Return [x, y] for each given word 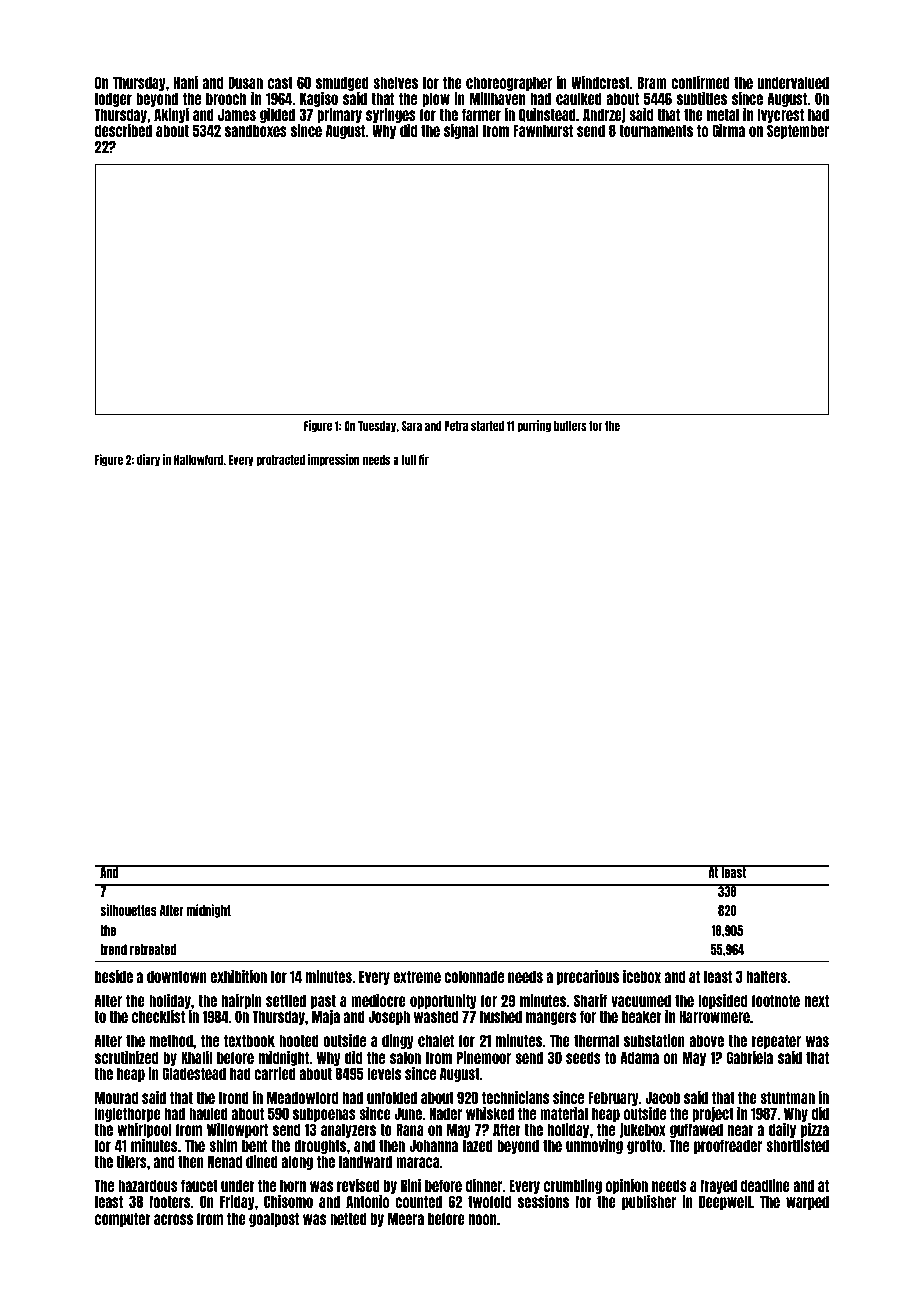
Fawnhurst [543, 130]
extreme [417, 976]
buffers [570, 426]
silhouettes [128, 910]
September [798, 131]
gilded [277, 115]
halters [767, 976]
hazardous [148, 1185]
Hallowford [198, 460]
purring [534, 426]
